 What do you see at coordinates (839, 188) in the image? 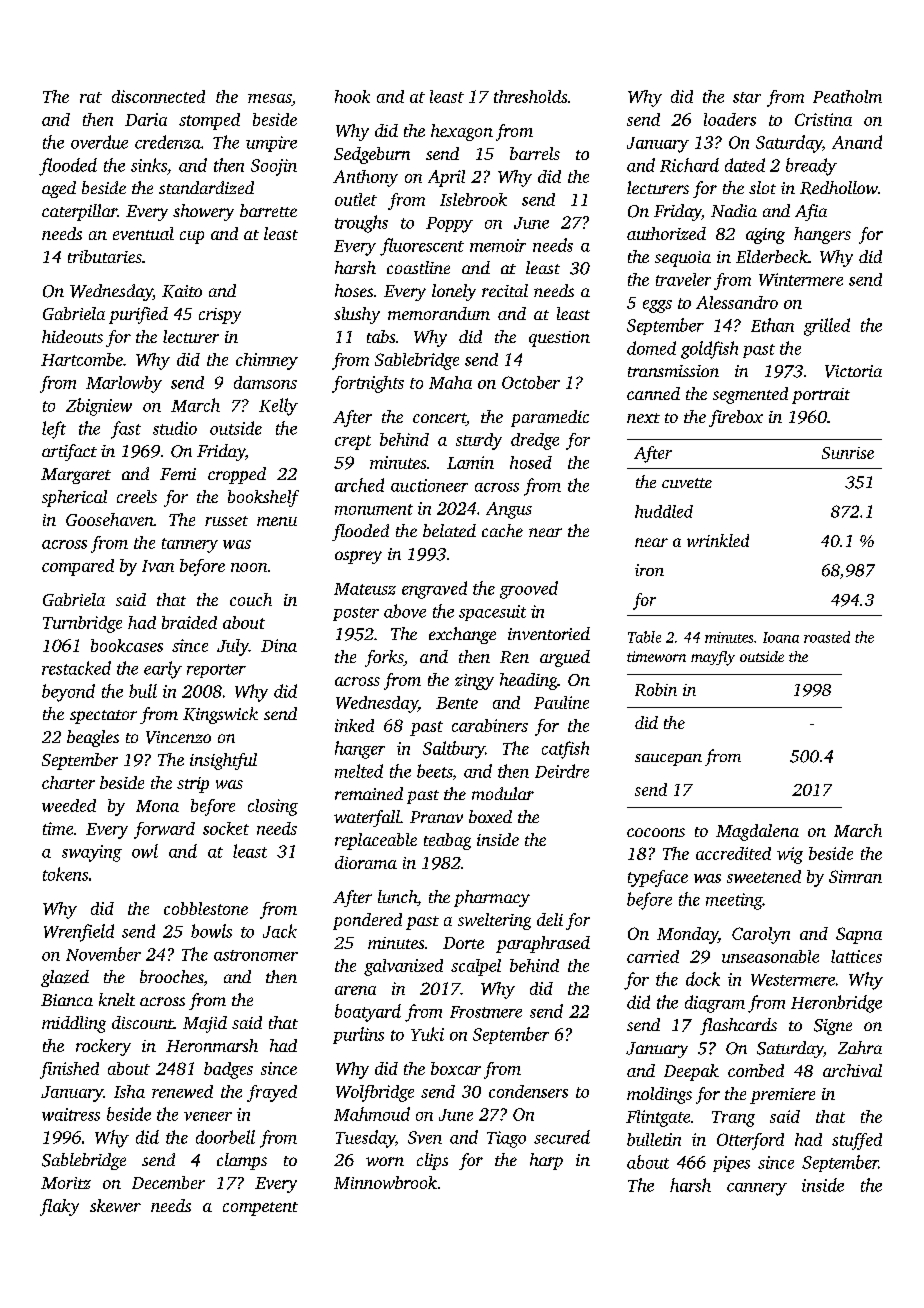
I see `Redhollow` at bounding box center [839, 188].
